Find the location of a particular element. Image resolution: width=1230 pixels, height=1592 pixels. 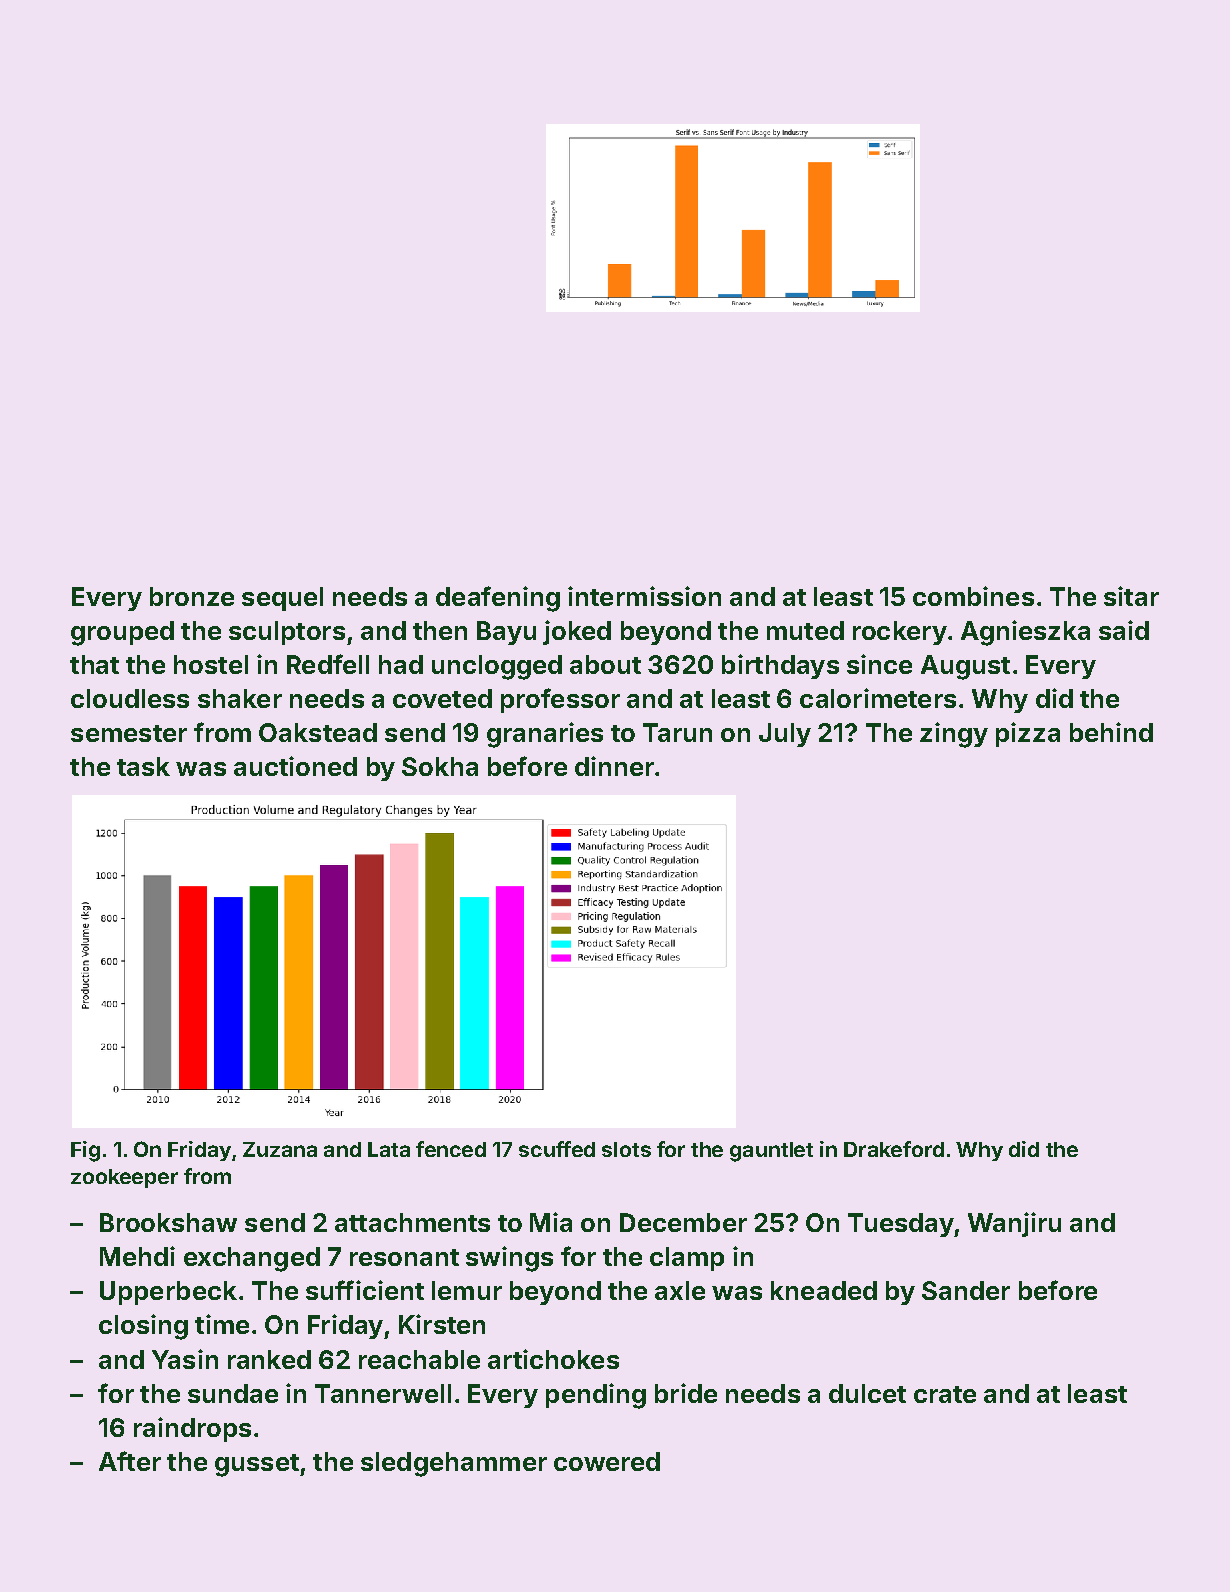

bronze is located at coordinates (192, 596).
